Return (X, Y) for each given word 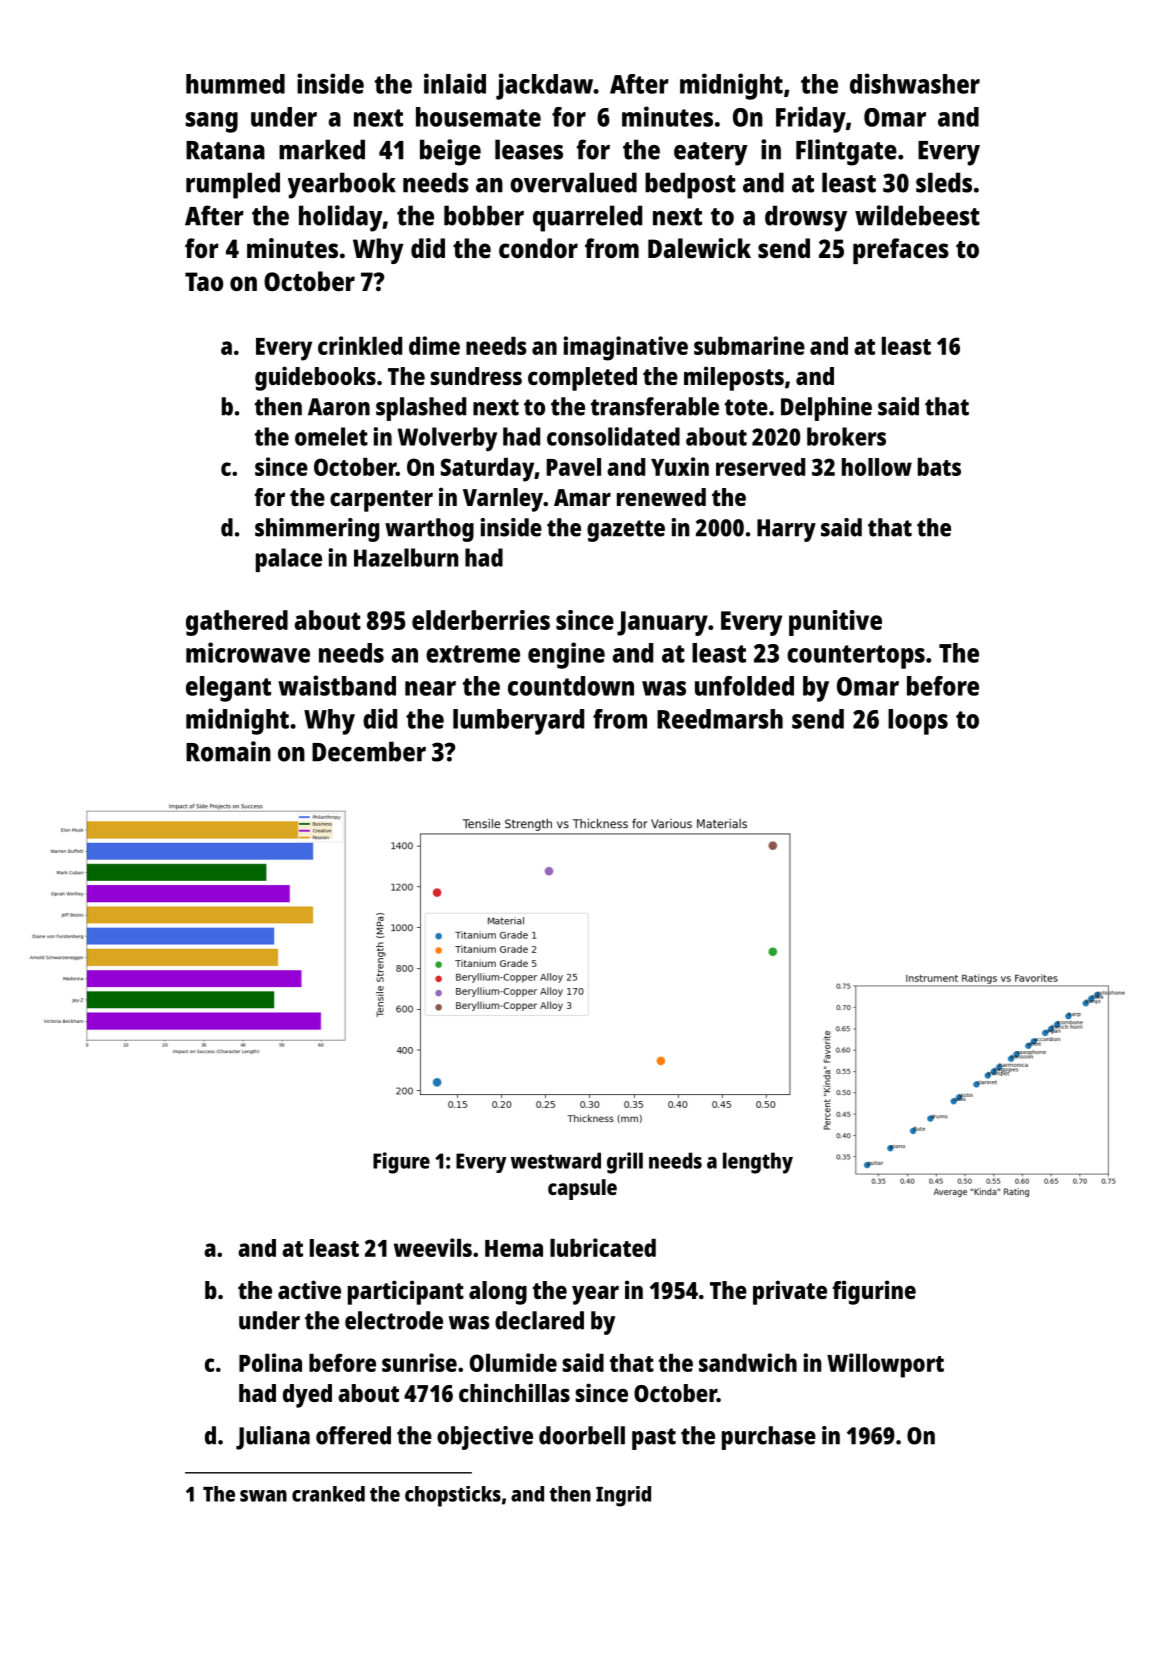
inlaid (455, 83)
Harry (786, 530)
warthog (429, 530)
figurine (874, 1292)
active (309, 1289)
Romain (228, 751)
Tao (204, 281)
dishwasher (915, 83)
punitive (835, 623)
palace (289, 560)
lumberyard (518, 722)
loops (918, 722)
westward (556, 1160)
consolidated (613, 436)
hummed (235, 84)
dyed (307, 1396)
